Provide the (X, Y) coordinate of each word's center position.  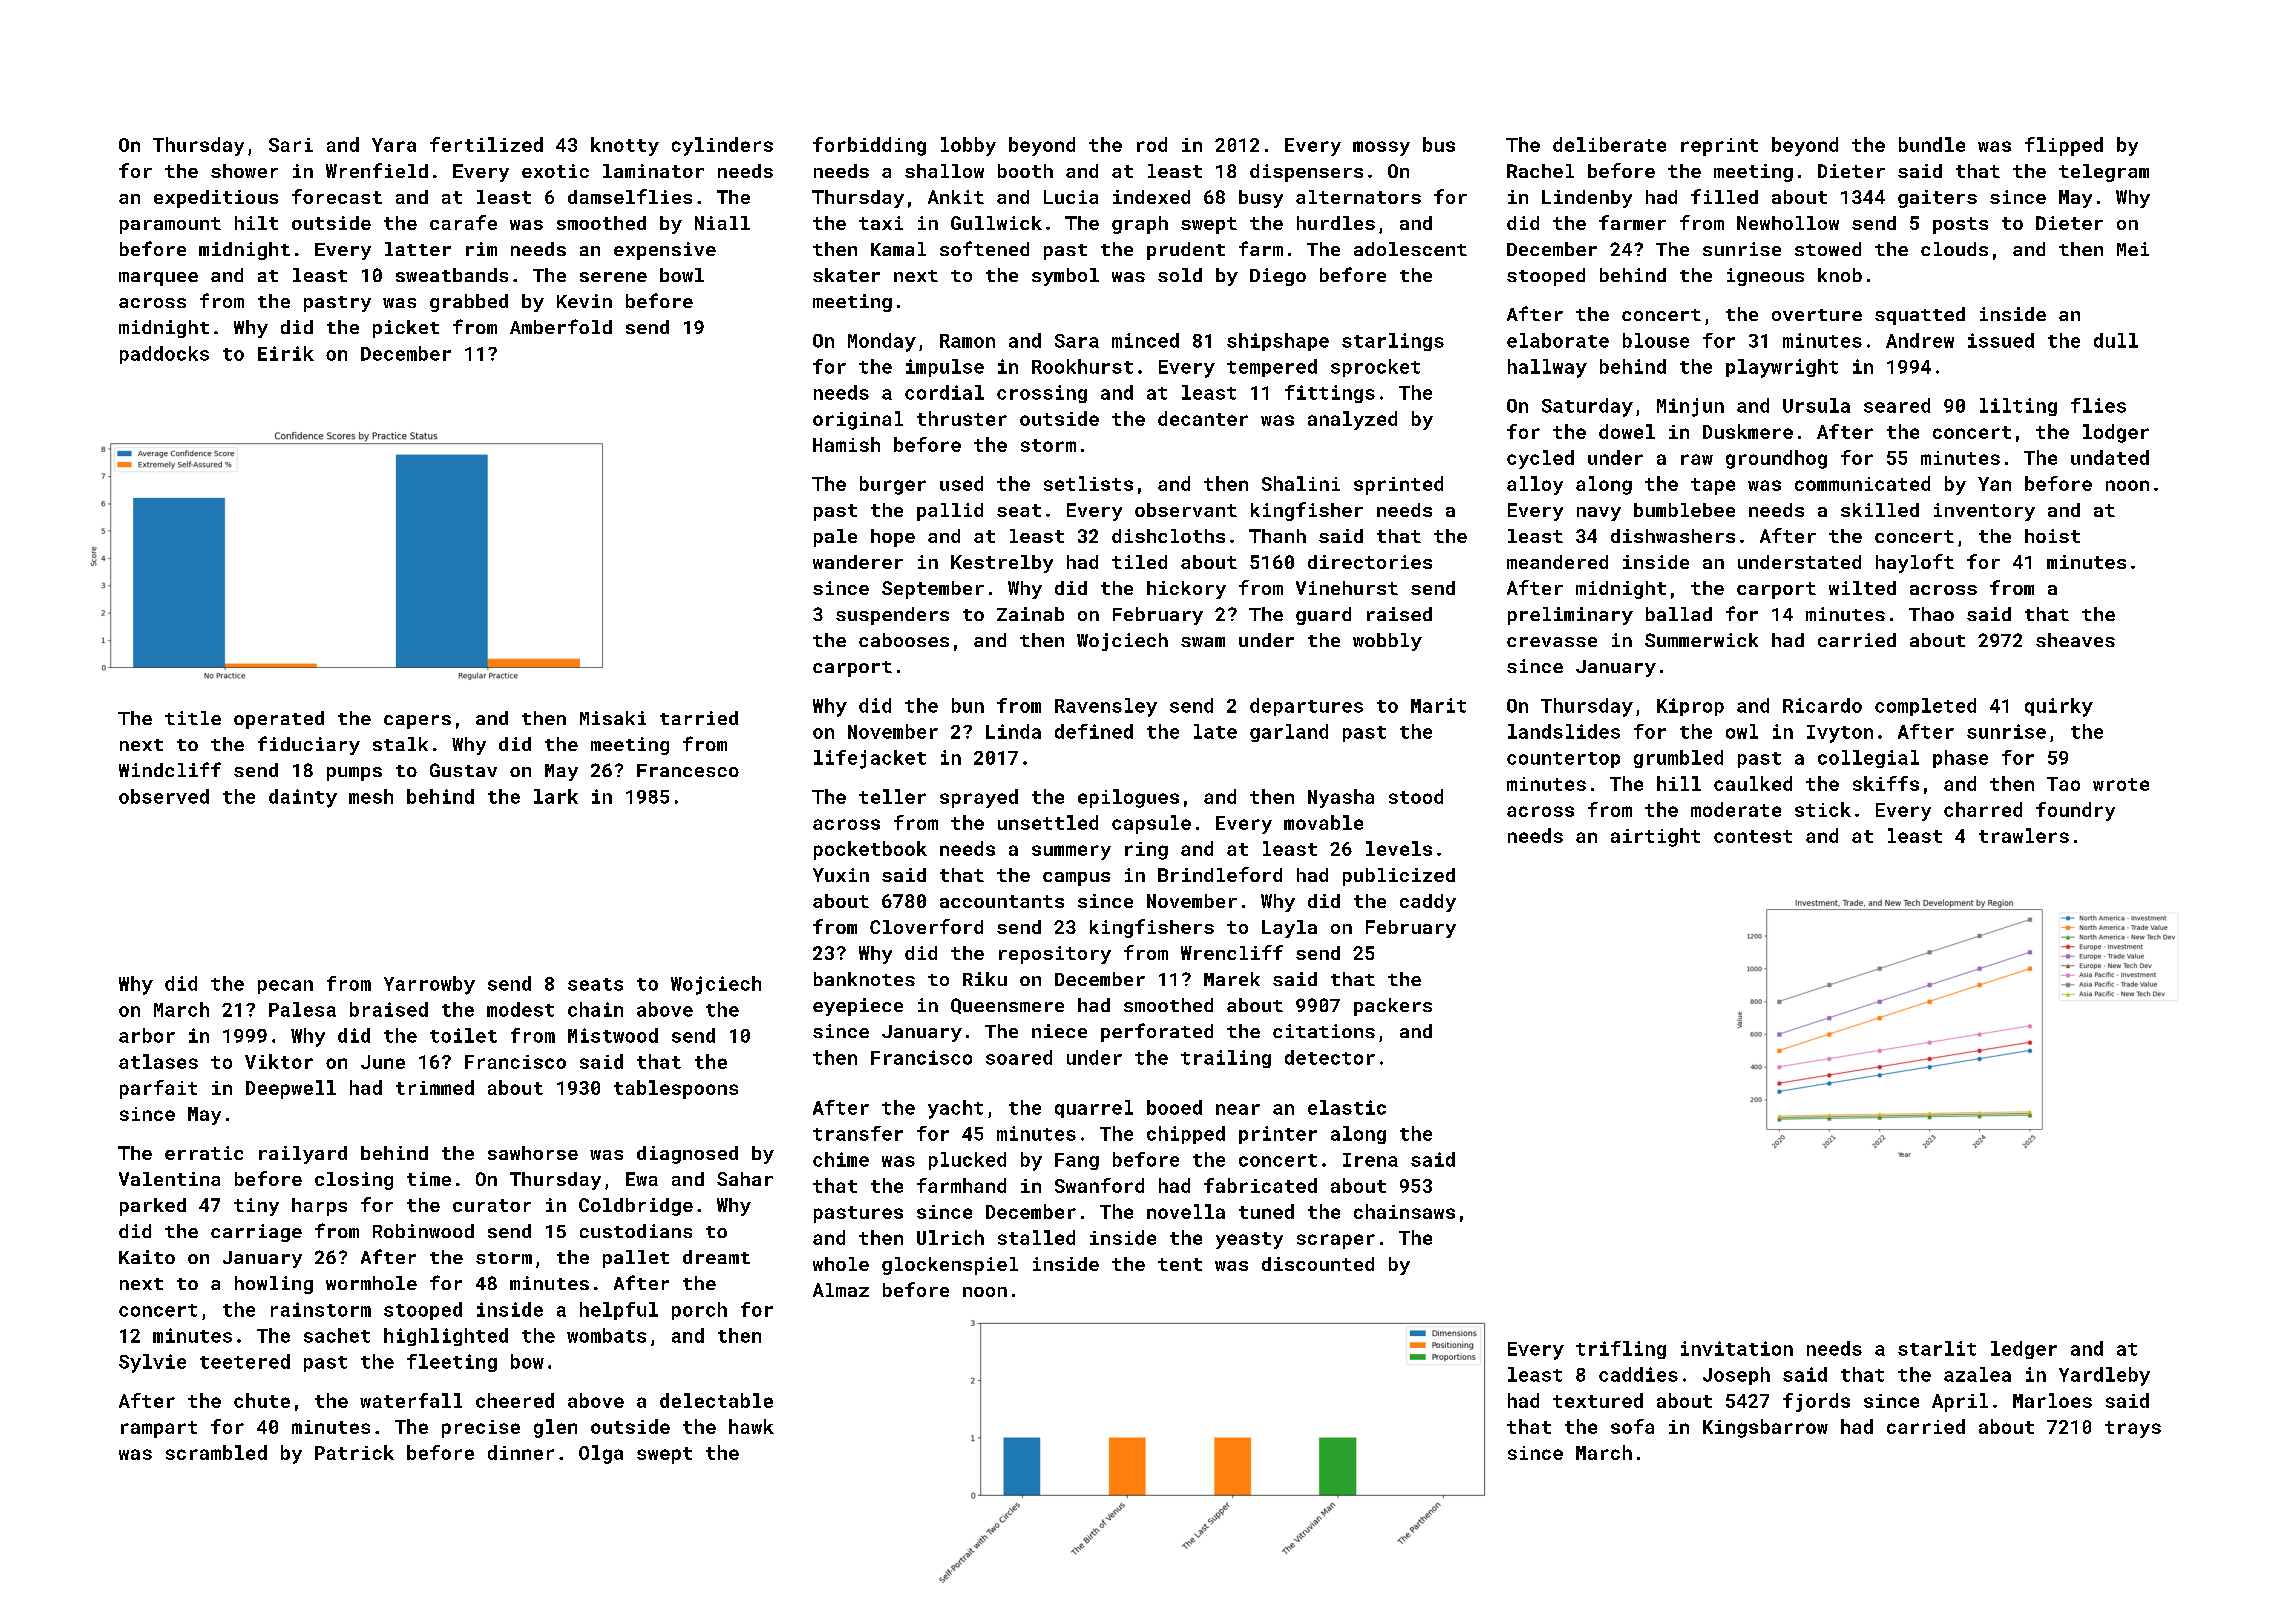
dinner (521, 1452)
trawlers (2024, 835)
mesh (371, 796)
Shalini (1301, 483)
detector (1330, 1057)
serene (613, 277)
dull (2116, 340)
